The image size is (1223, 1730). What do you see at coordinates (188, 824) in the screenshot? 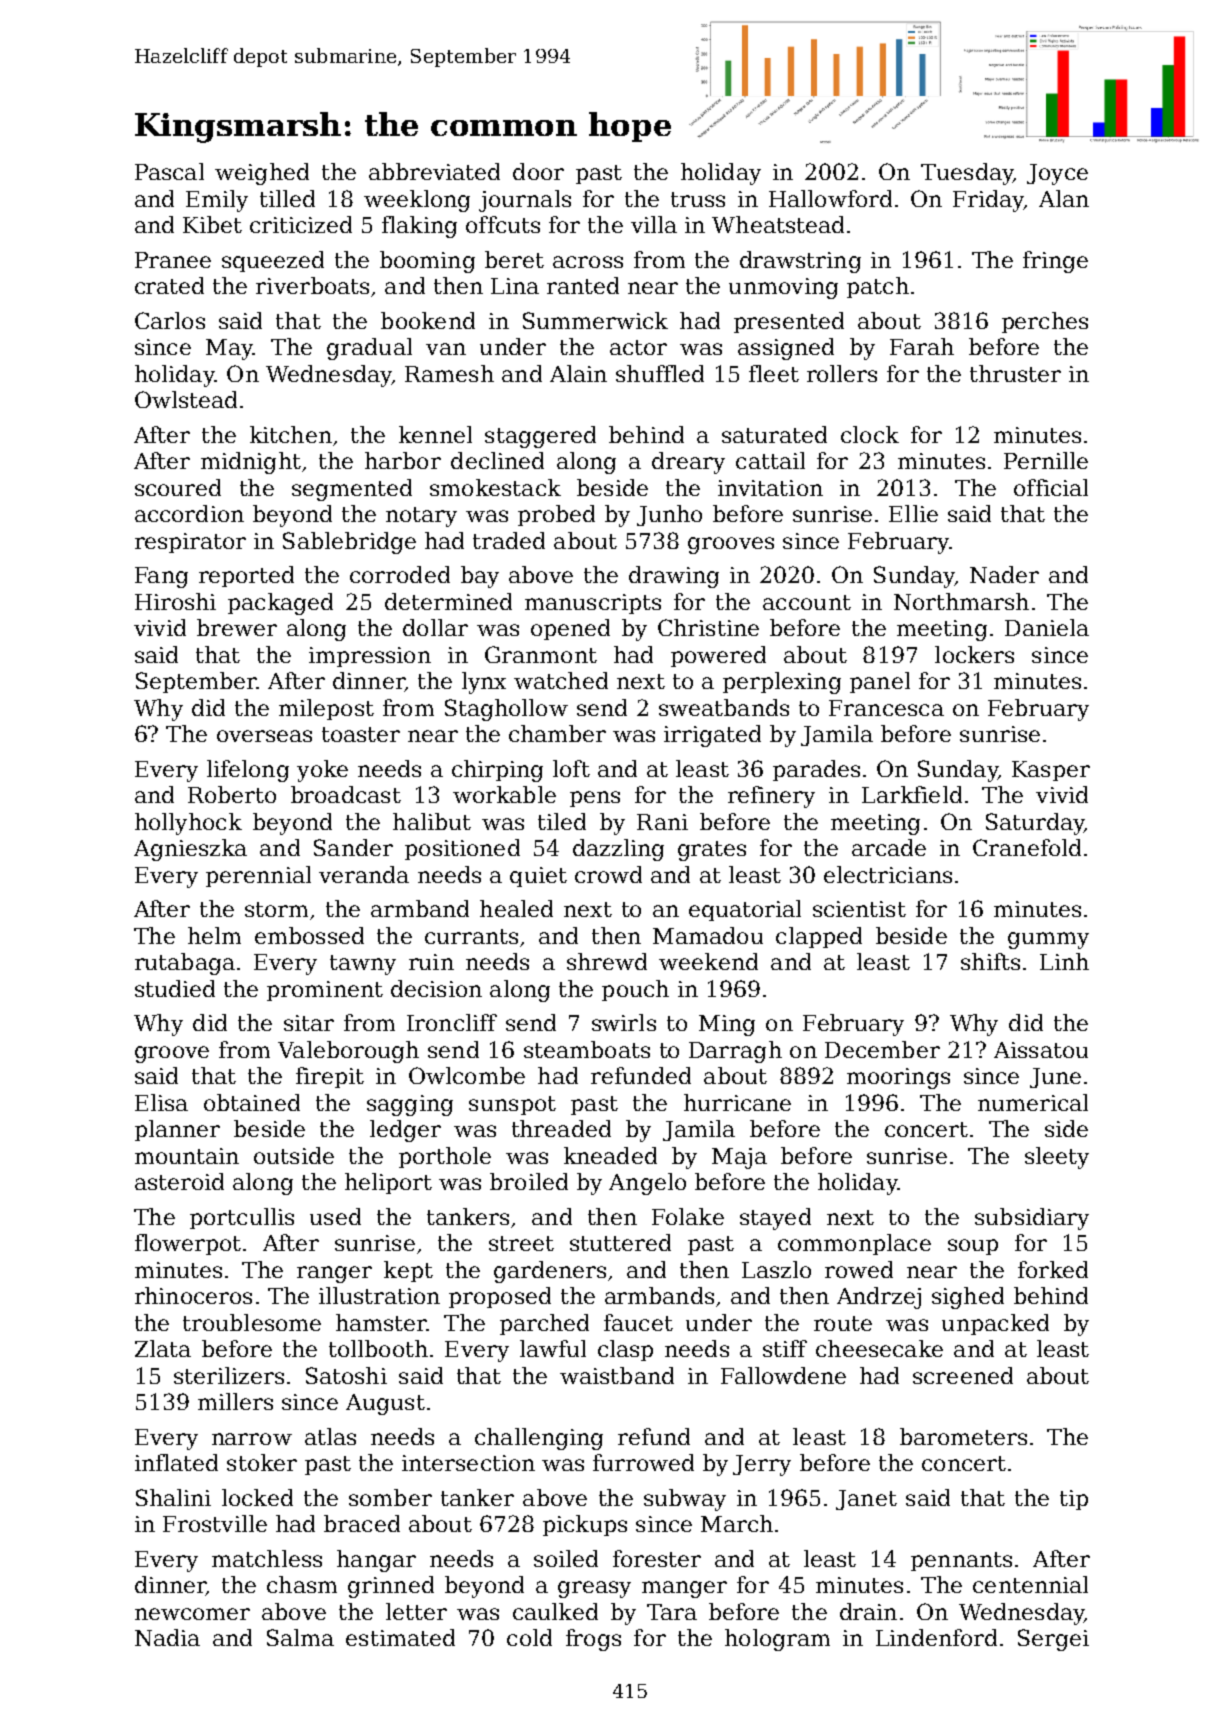
I see `hollyhock` at bounding box center [188, 824].
